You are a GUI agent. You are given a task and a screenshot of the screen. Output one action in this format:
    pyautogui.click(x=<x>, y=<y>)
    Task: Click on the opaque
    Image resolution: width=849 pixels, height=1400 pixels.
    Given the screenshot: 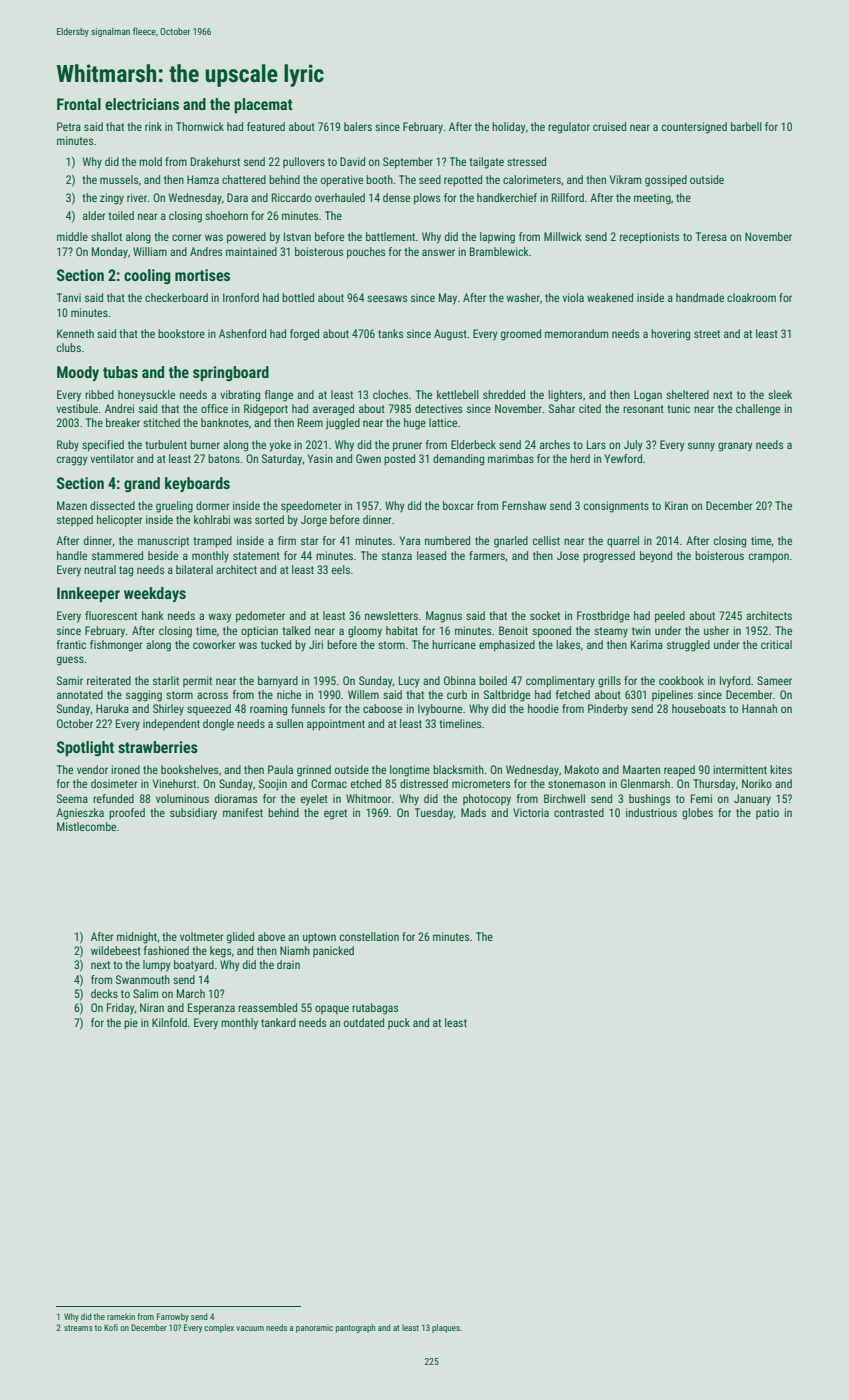 What is the action you would take?
    pyautogui.click(x=332, y=1010)
